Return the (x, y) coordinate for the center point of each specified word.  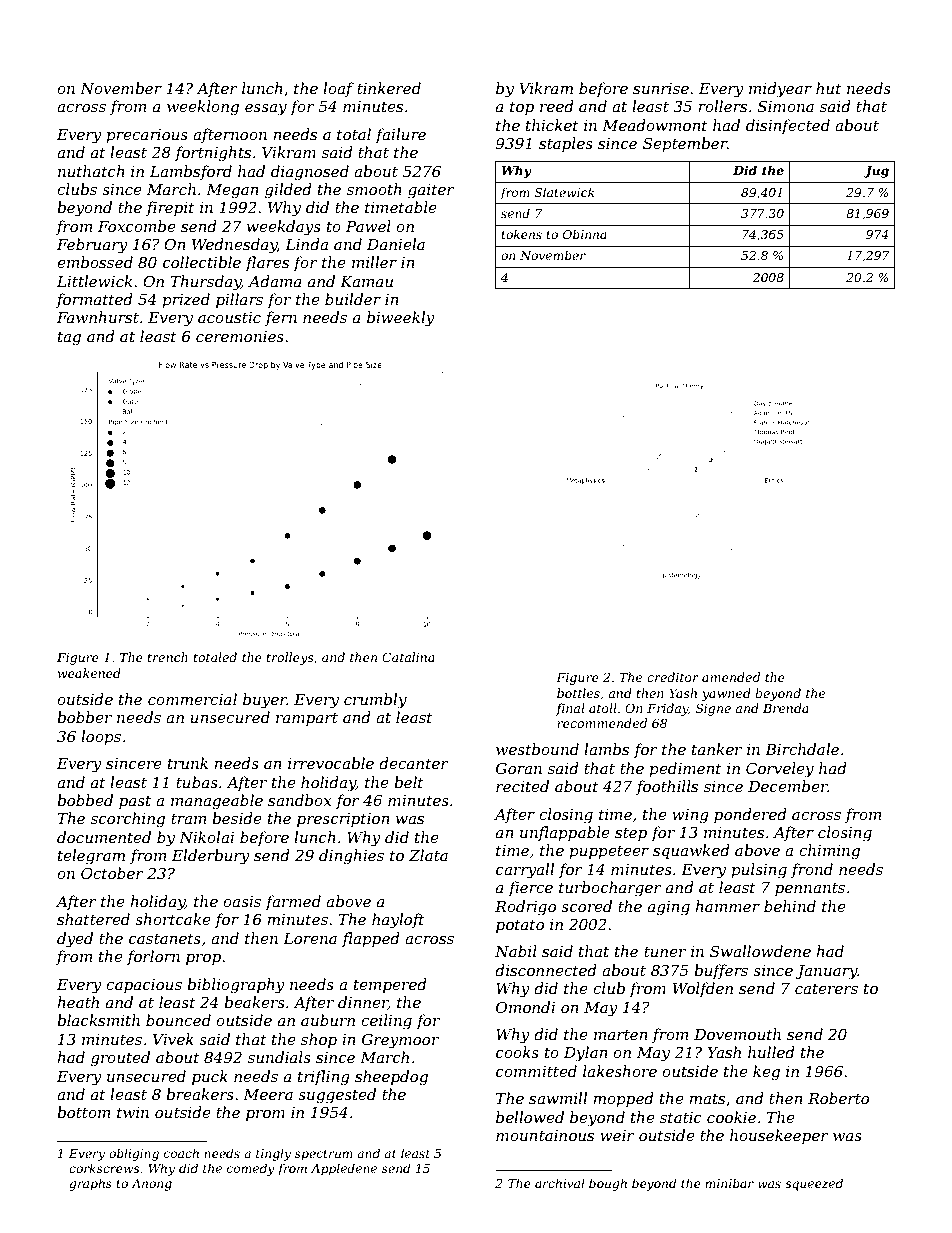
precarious (147, 136)
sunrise (661, 88)
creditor (673, 677)
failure (400, 135)
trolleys (290, 658)
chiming (829, 852)
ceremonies (240, 336)
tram (189, 818)
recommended (602, 723)
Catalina (408, 657)
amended (731, 677)
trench (168, 657)
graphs (90, 1184)
